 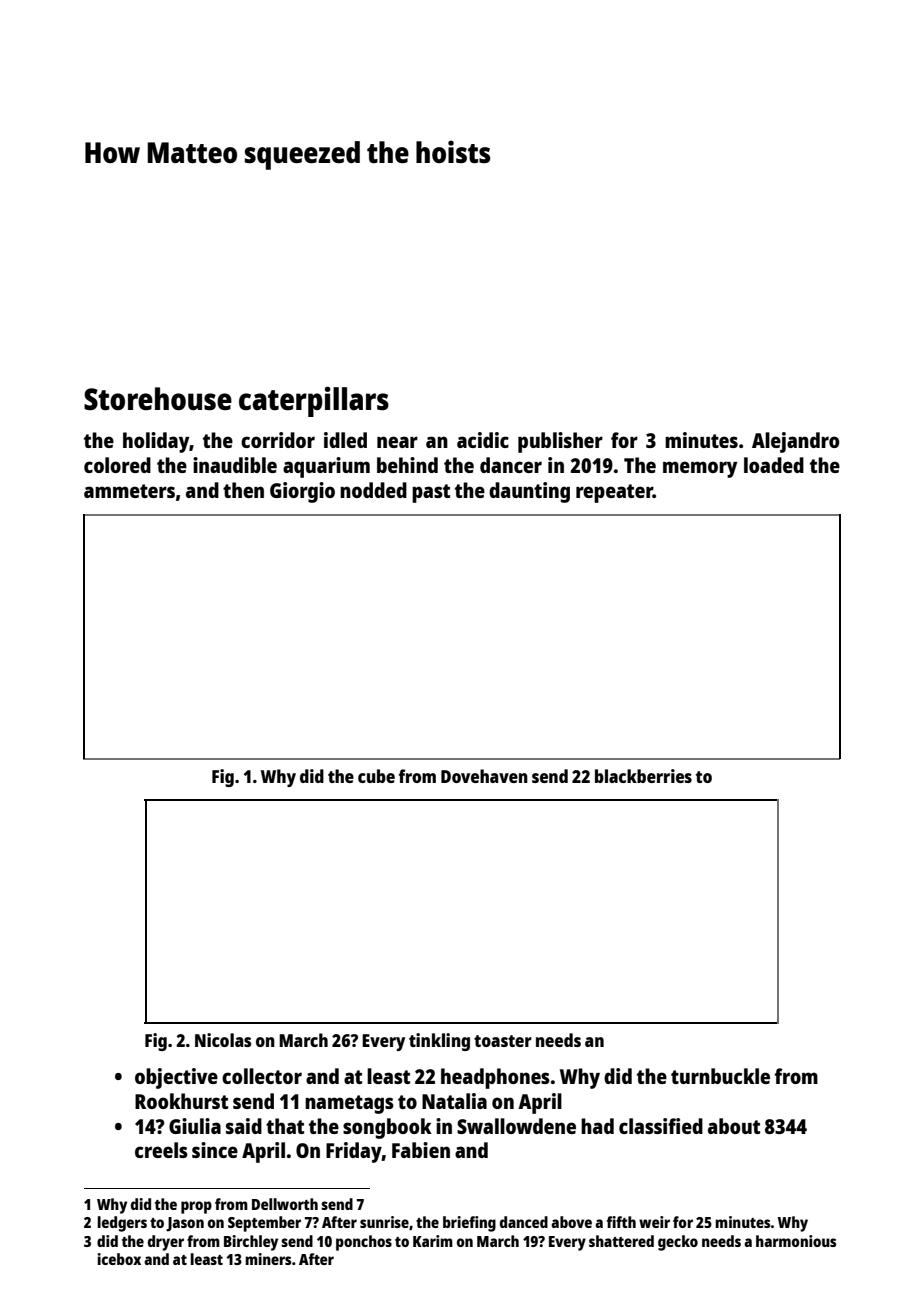 What do you see at coordinates (720, 1076) in the screenshot?
I see `turnbuckle` at bounding box center [720, 1076].
